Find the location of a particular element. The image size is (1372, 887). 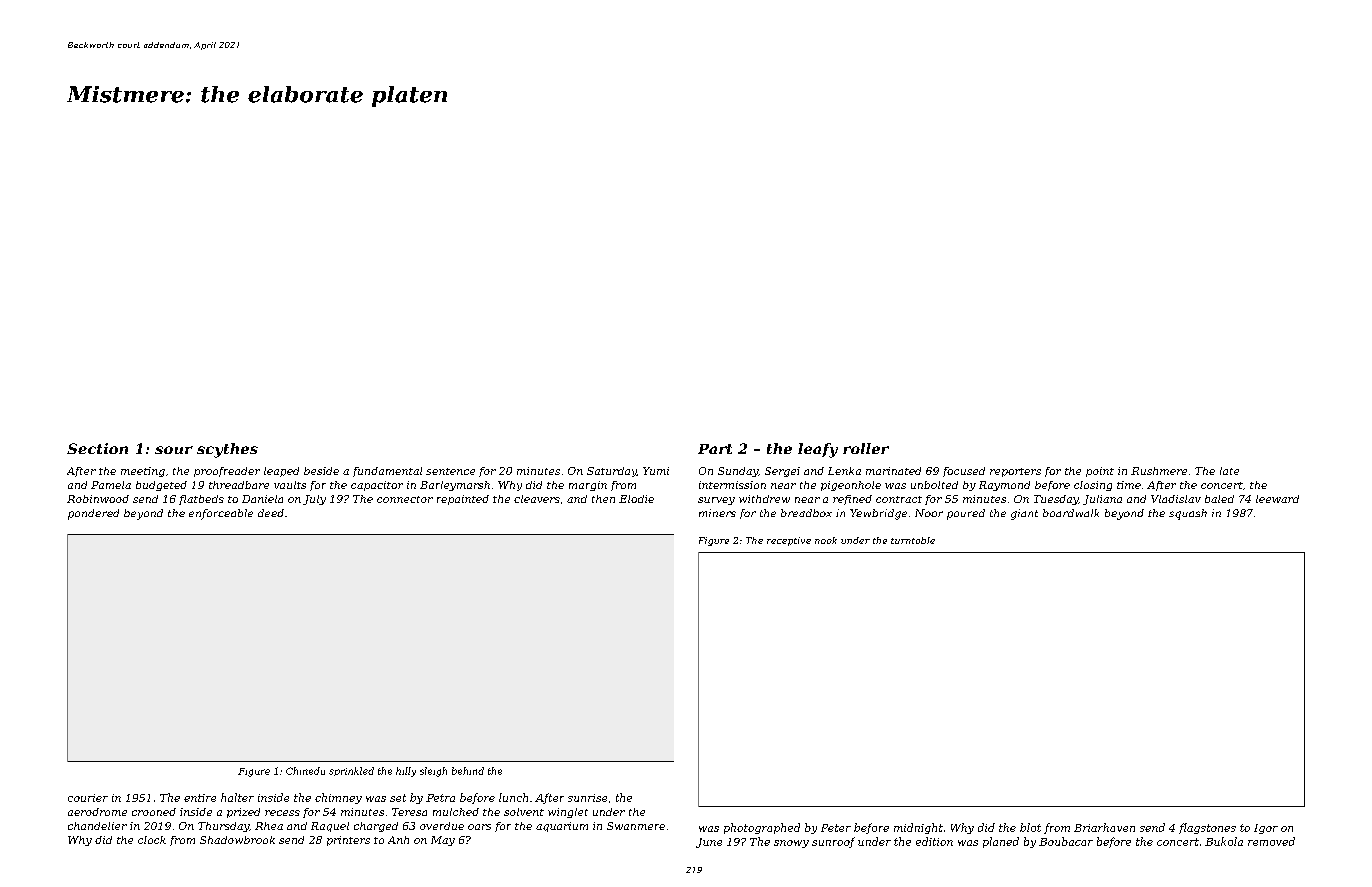

pondered is located at coordinates (93, 514).
